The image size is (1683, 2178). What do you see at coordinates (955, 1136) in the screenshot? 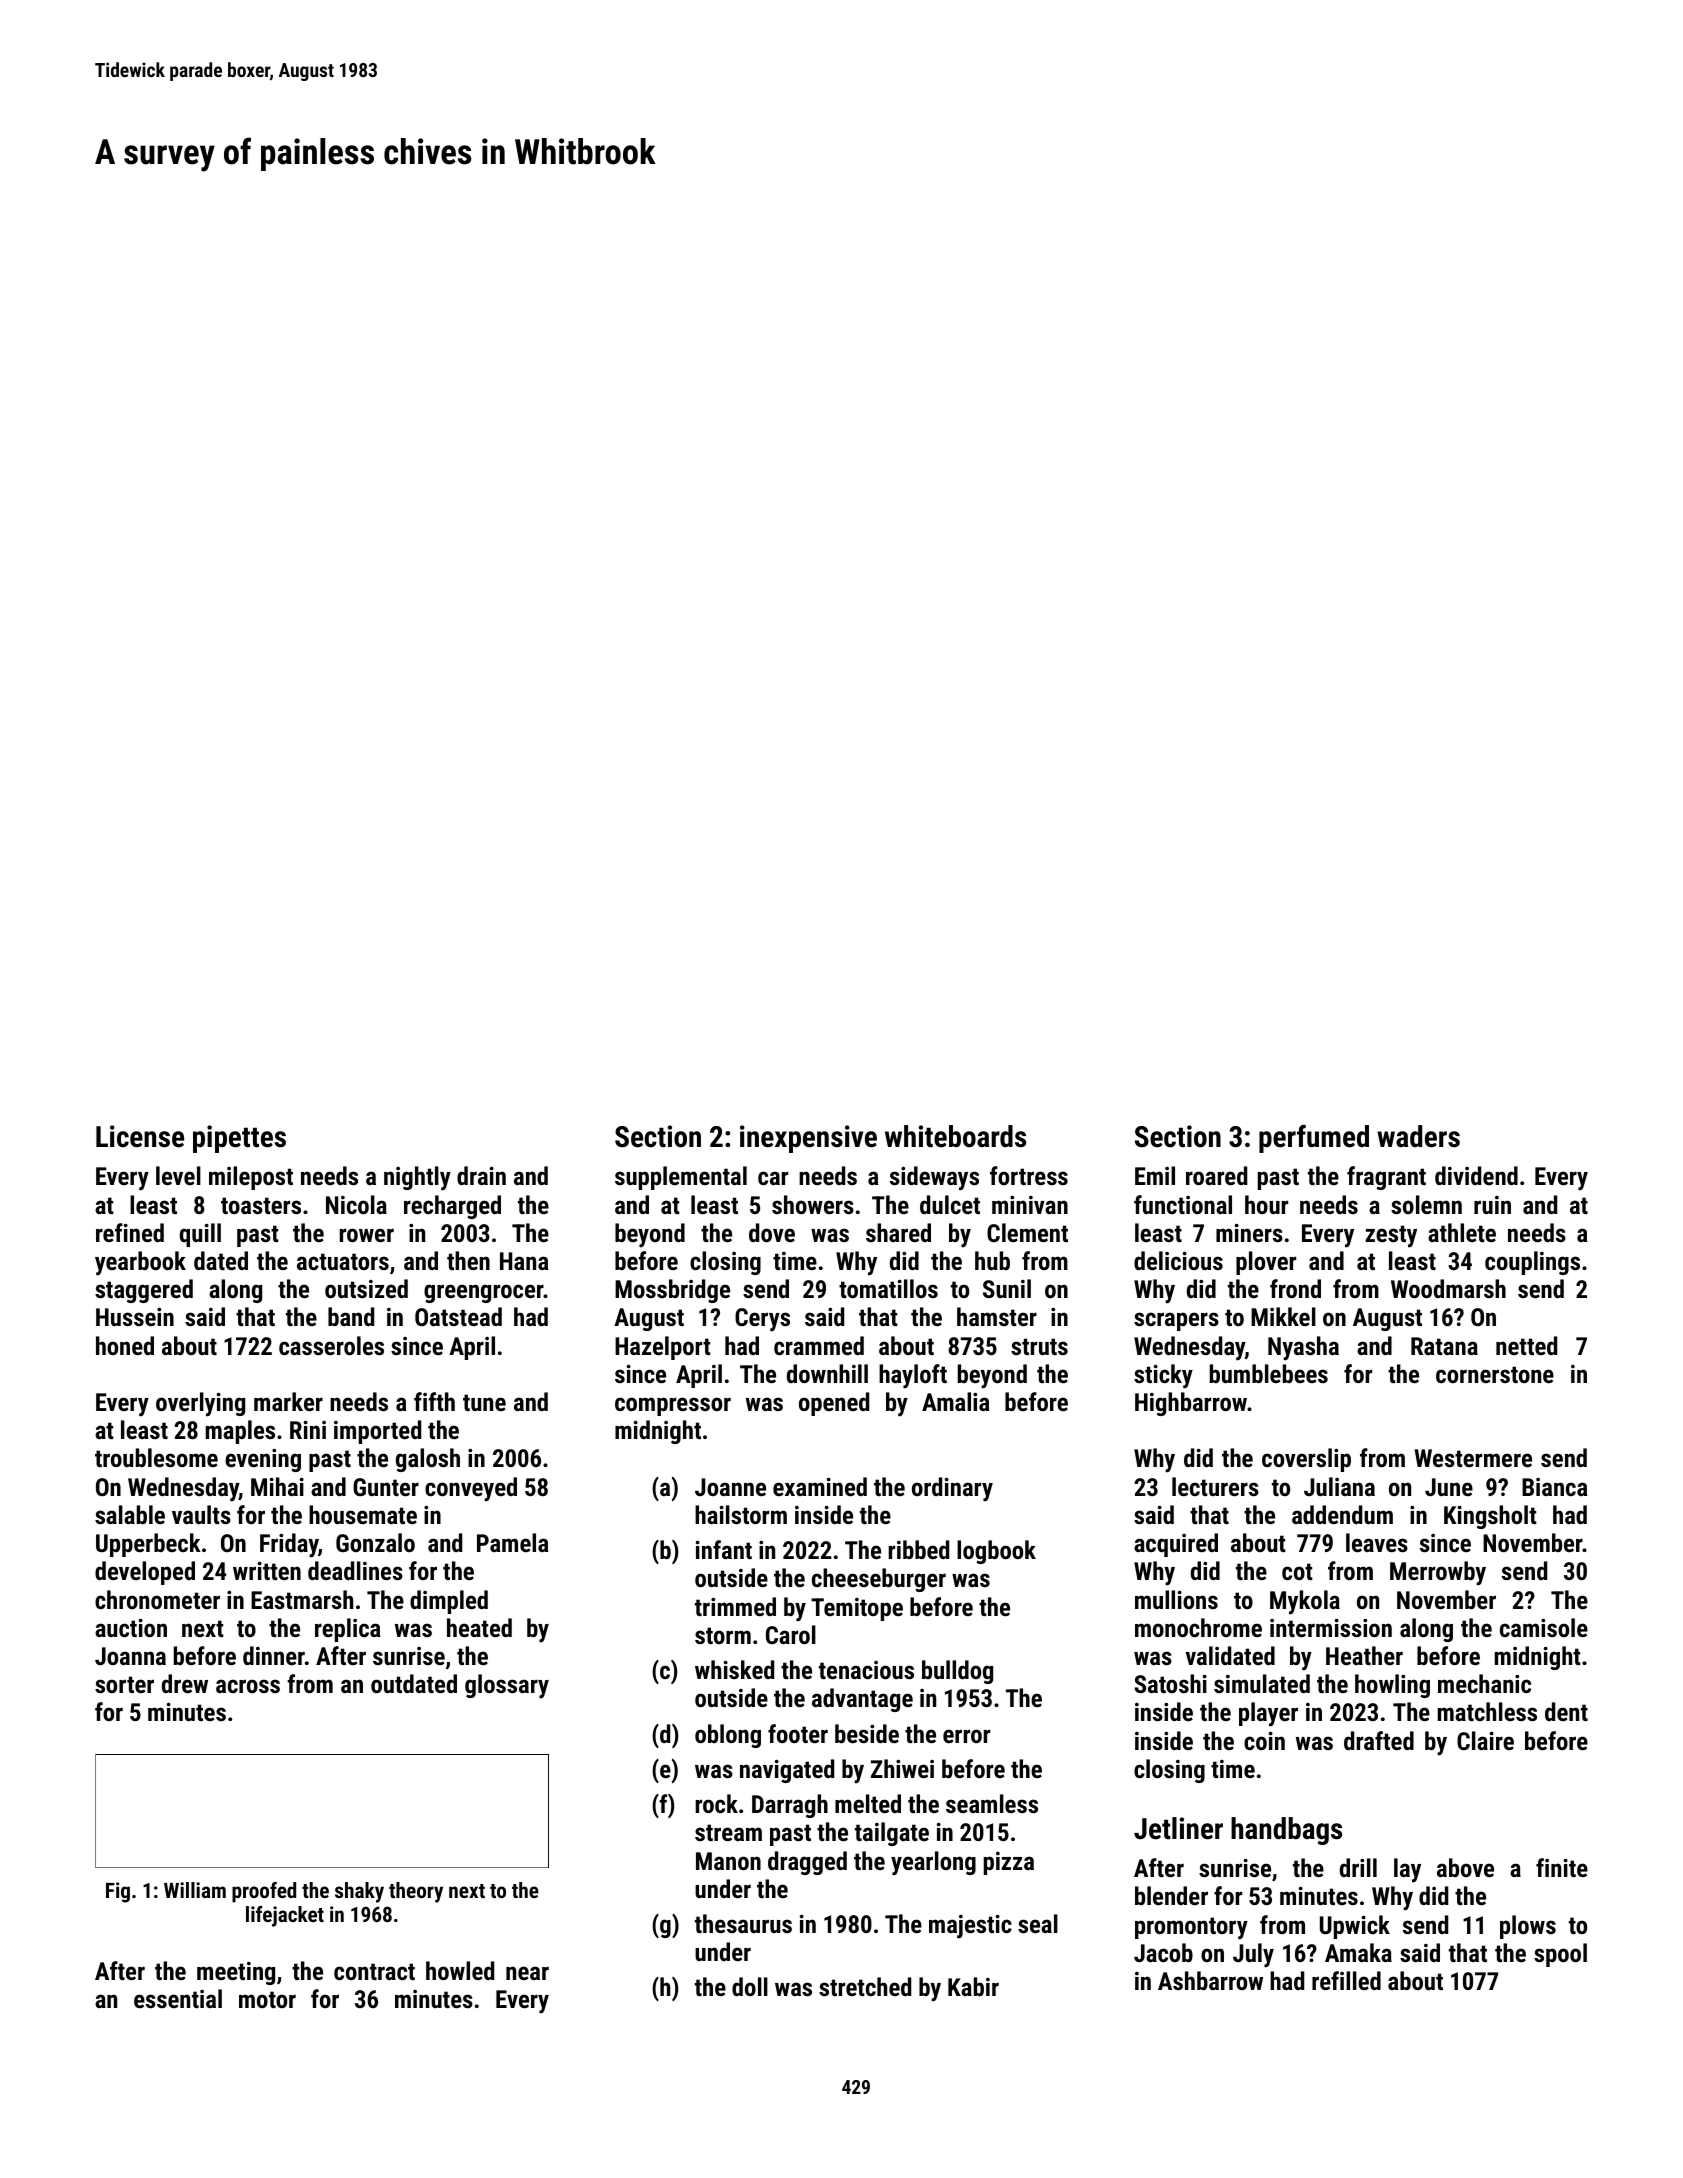
I see `whiteboards` at bounding box center [955, 1136].
